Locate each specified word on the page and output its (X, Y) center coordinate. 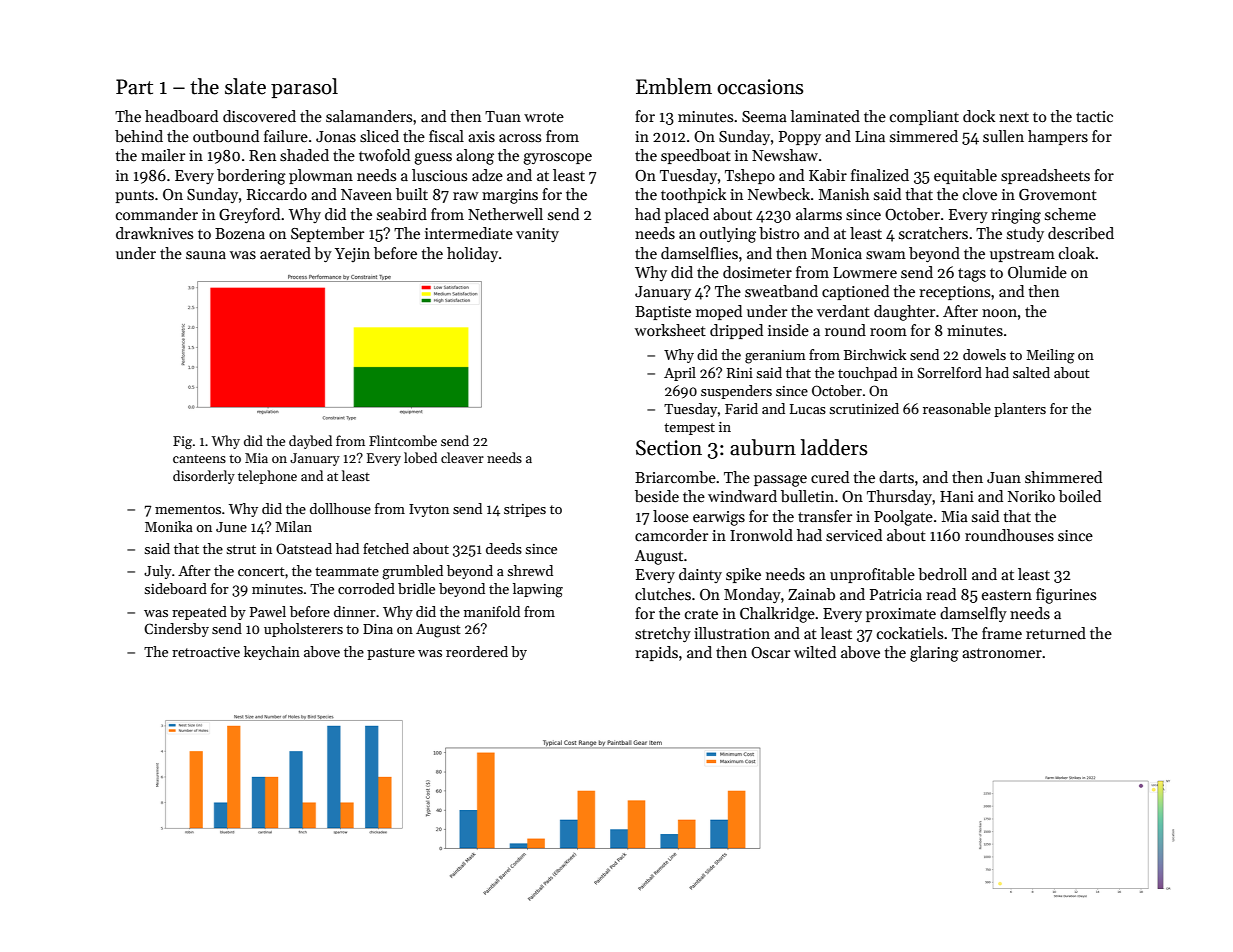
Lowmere (865, 272)
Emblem (674, 86)
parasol (304, 88)
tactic (1094, 116)
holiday (472, 254)
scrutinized (864, 408)
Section (669, 448)
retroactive (206, 652)
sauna (206, 255)
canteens (199, 459)
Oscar (770, 653)
